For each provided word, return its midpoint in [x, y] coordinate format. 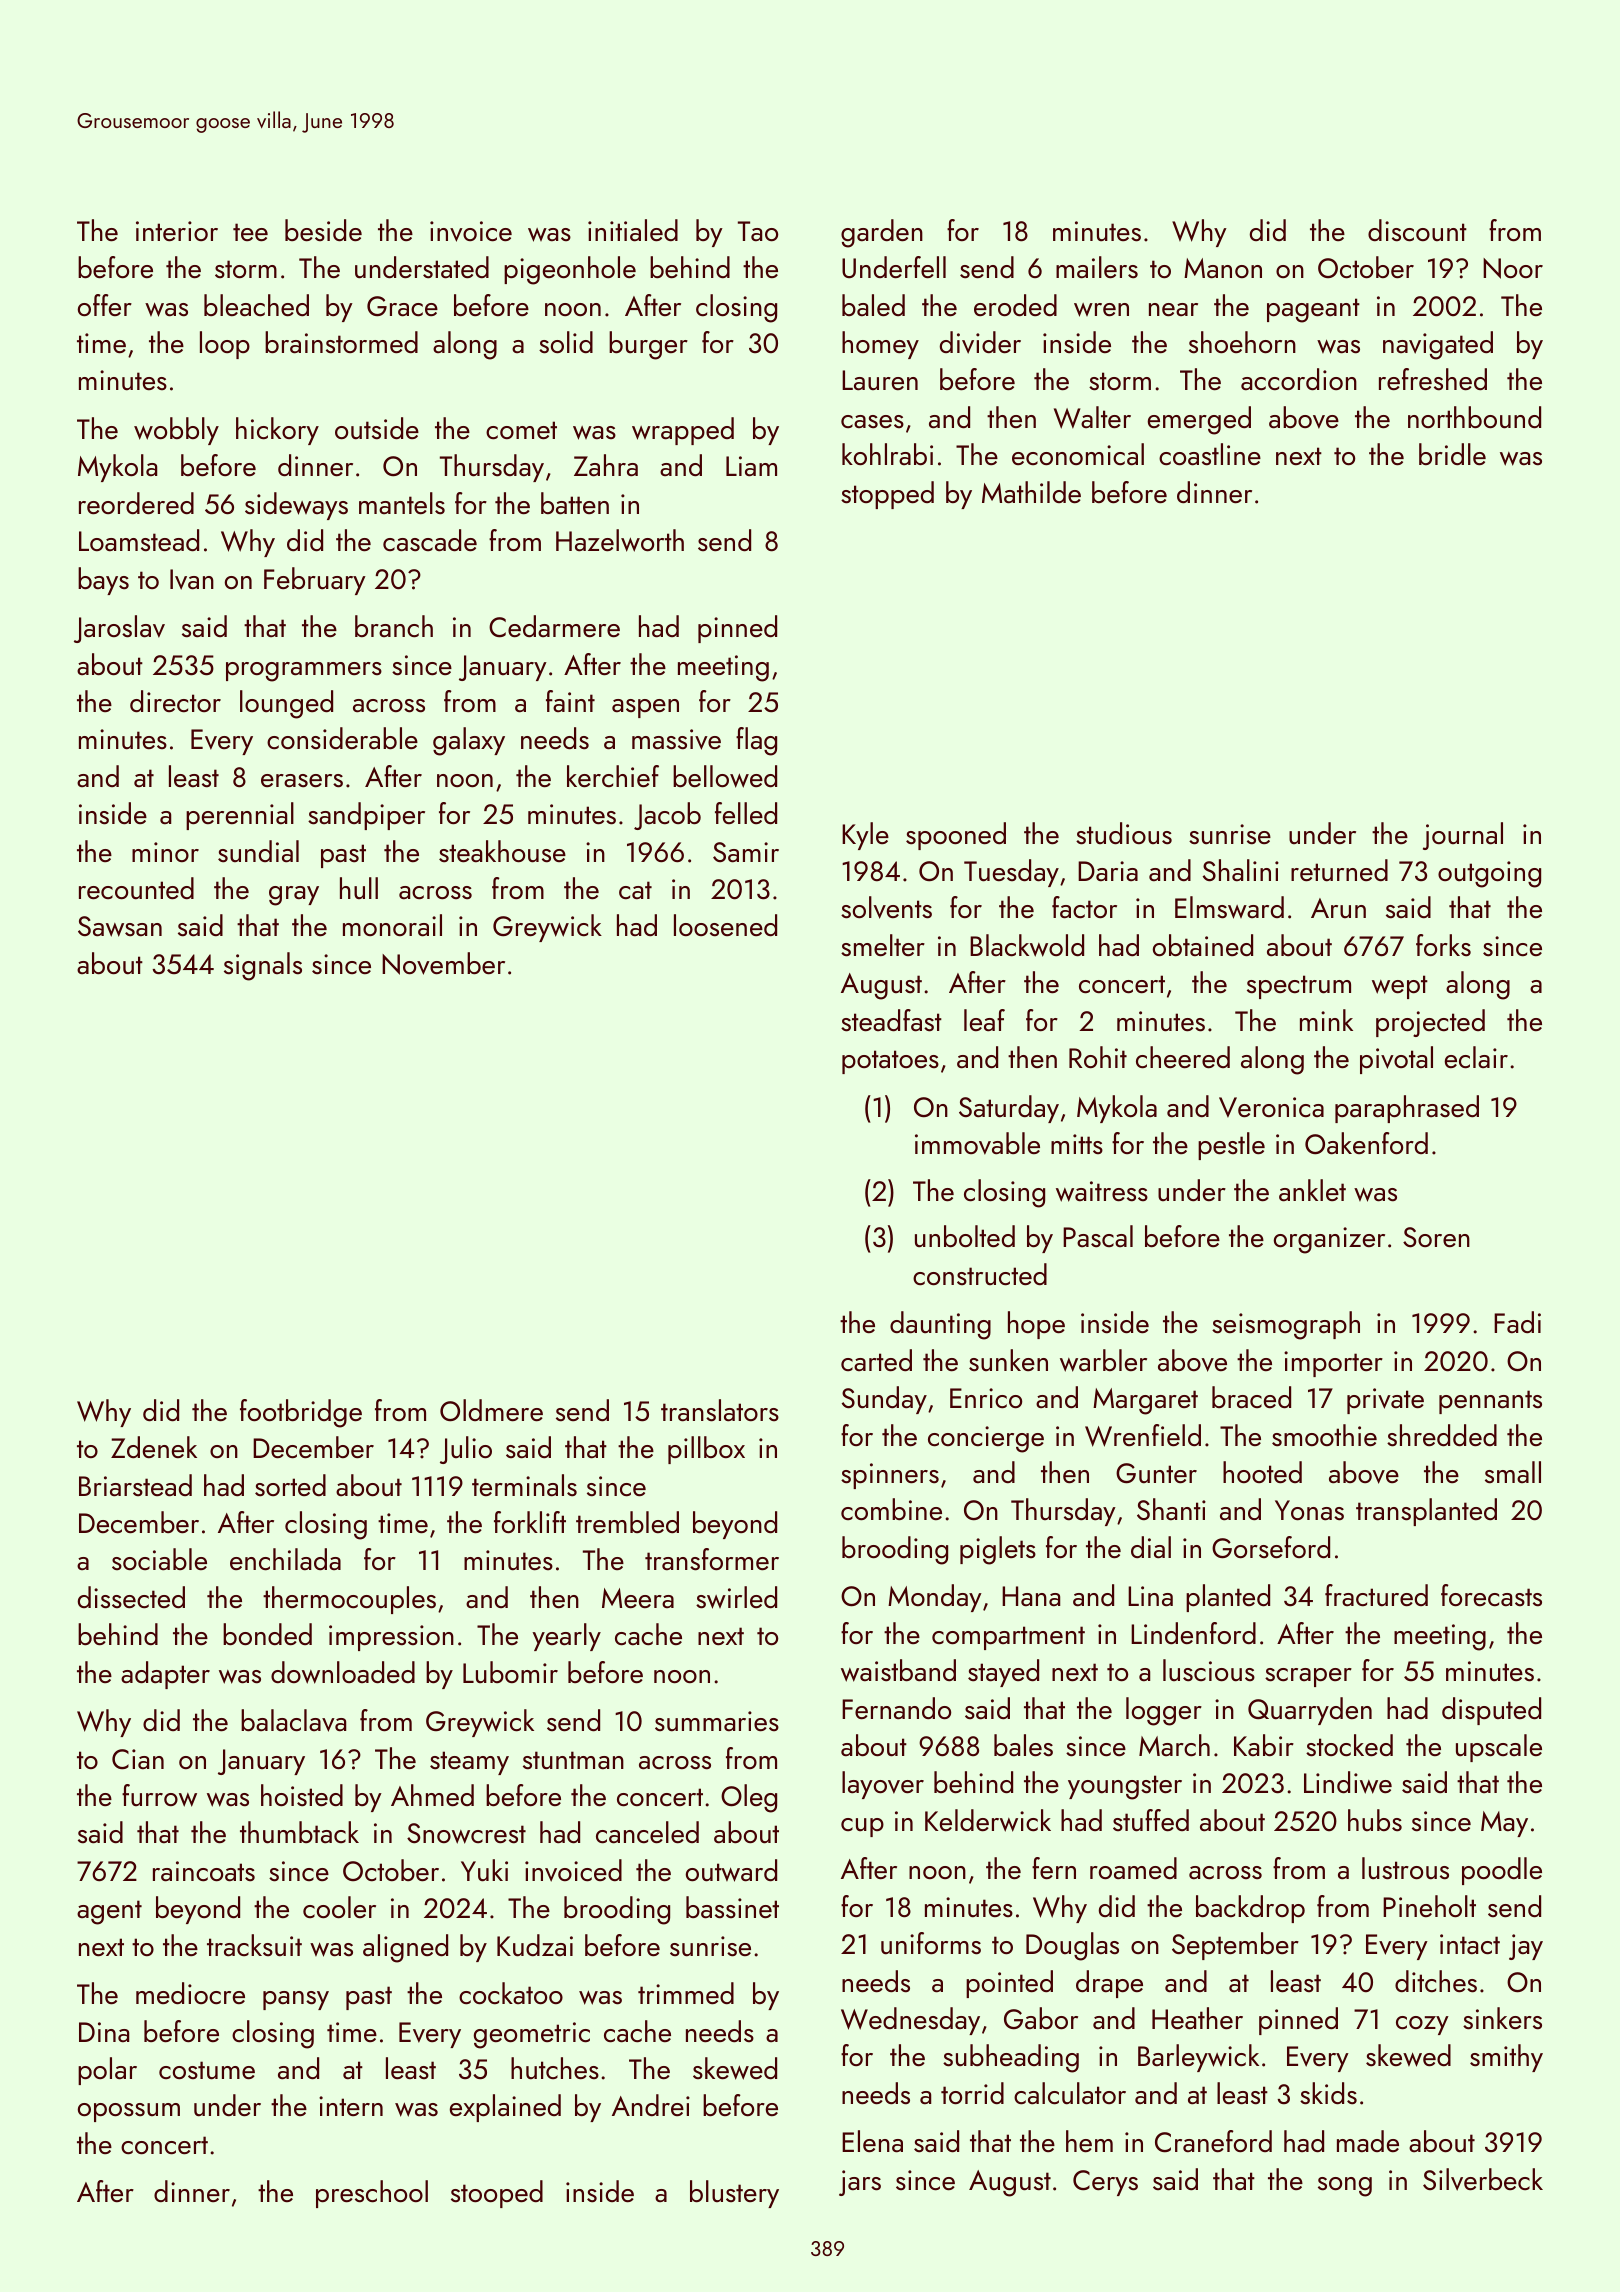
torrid [972, 2093]
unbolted [965, 1236]
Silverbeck [1483, 2179]
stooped [497, 2194]
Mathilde [1031, 492]
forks [1443, 945]
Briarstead [135, 1485]
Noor [1513, 268]
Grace [402, 306]
